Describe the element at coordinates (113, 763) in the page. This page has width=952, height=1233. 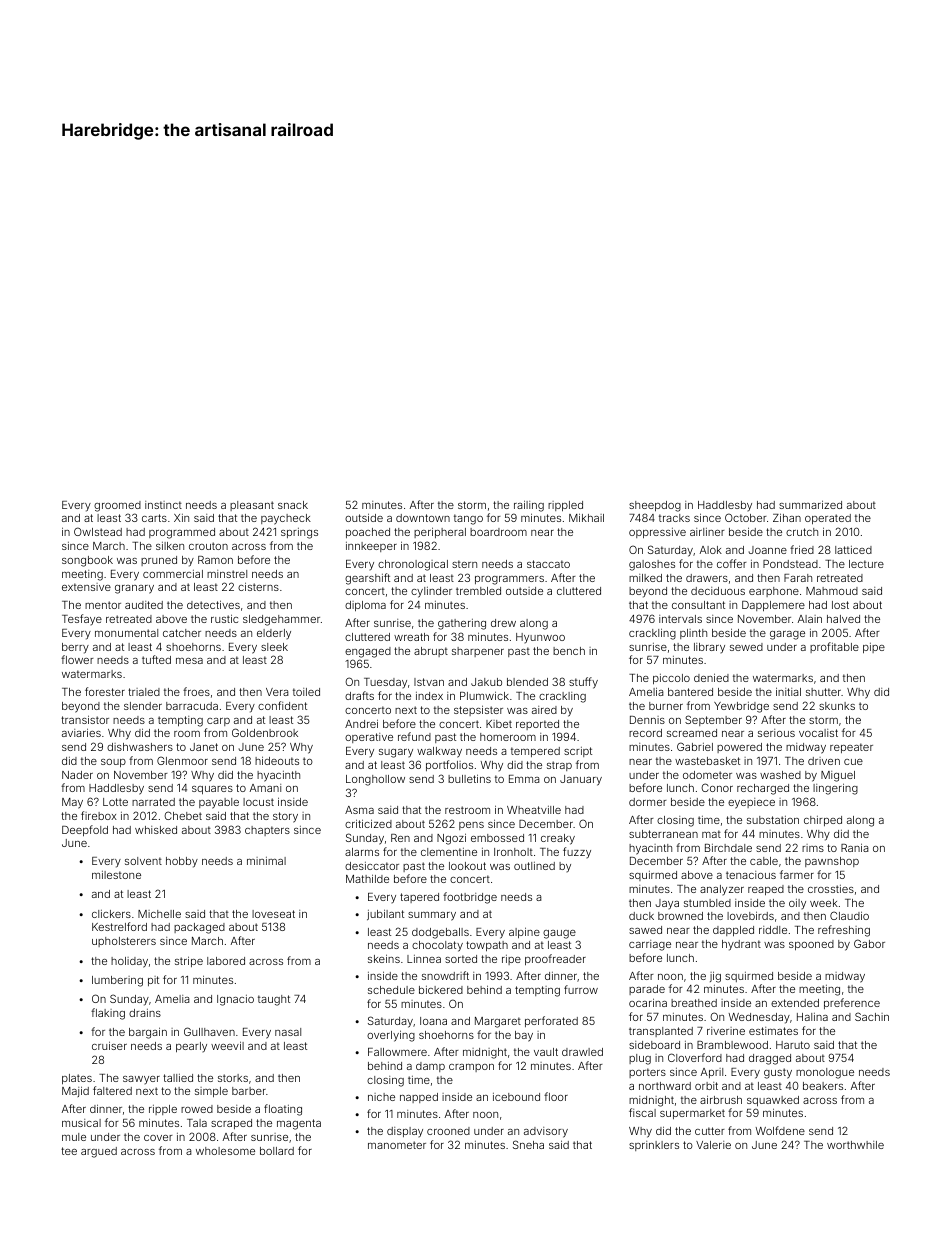
I see `soup` at that location.
